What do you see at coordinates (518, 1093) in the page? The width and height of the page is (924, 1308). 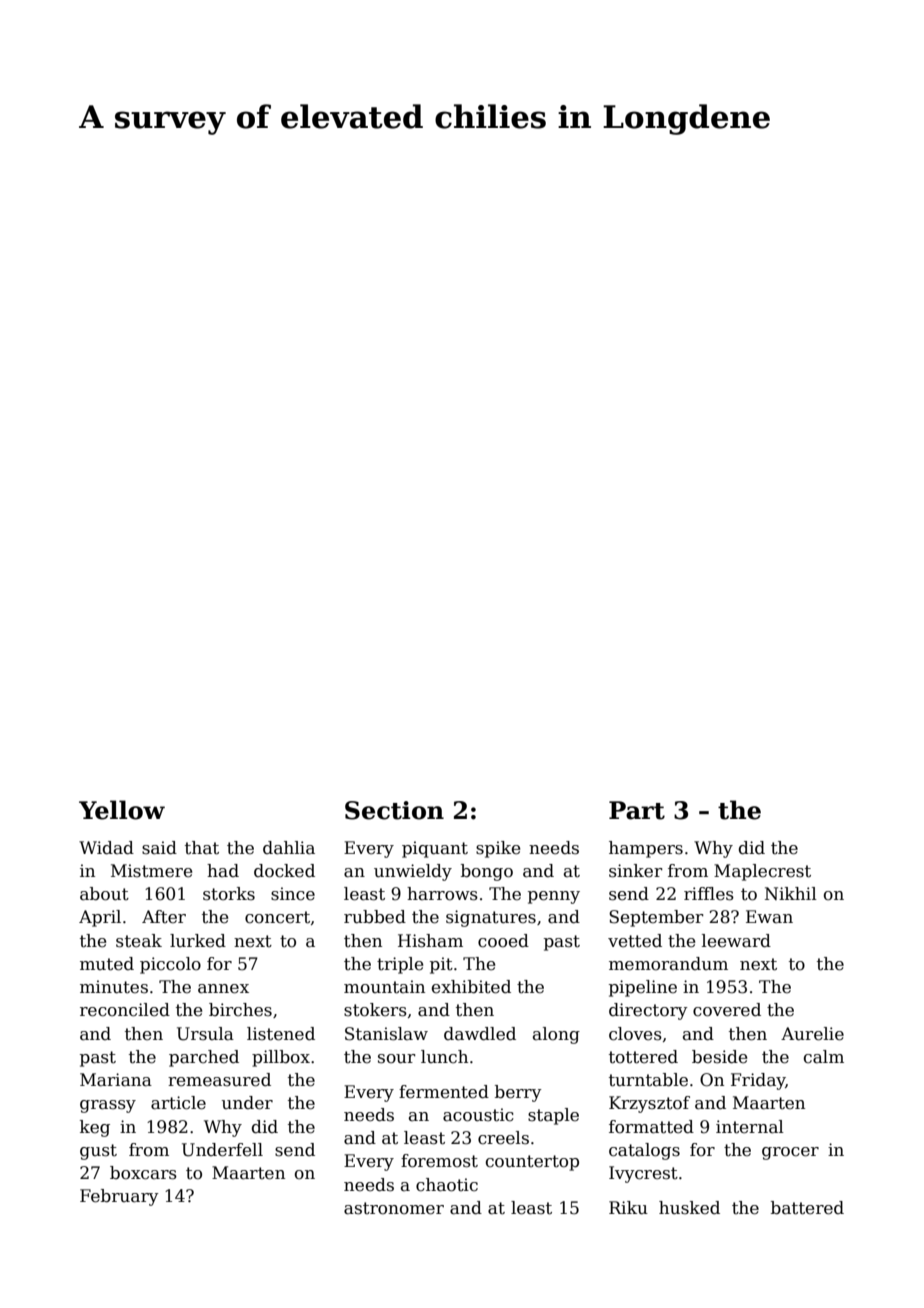 I see `berry` at bounding box center [518, 1093].
